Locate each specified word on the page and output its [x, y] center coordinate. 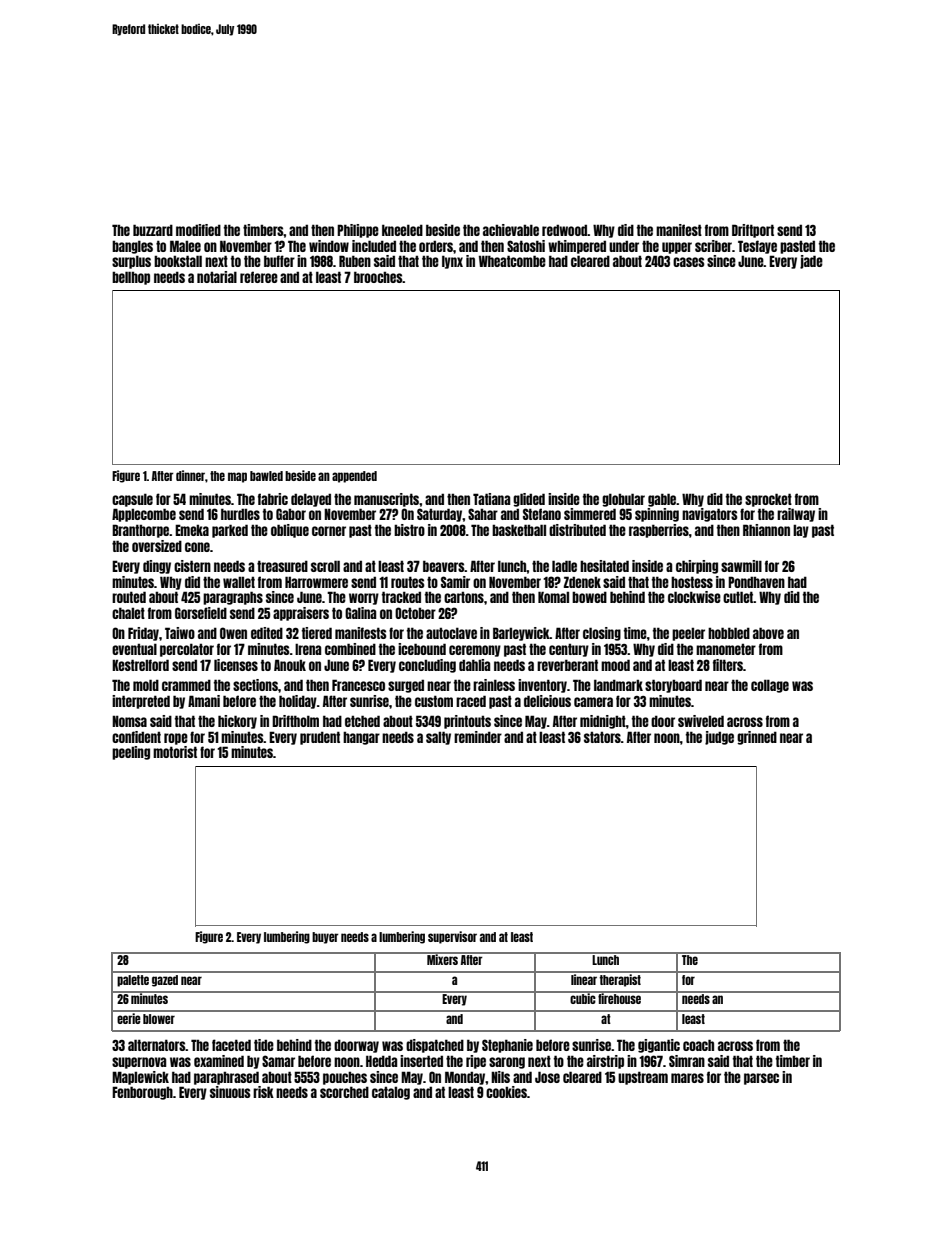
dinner [190, 475]
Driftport [753, 231]
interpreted [141, 702]
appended [354, 477]
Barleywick [521, 634]
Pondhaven [756, 582]
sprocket [768, 500]
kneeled [402, 230]
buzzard [153, 230]
